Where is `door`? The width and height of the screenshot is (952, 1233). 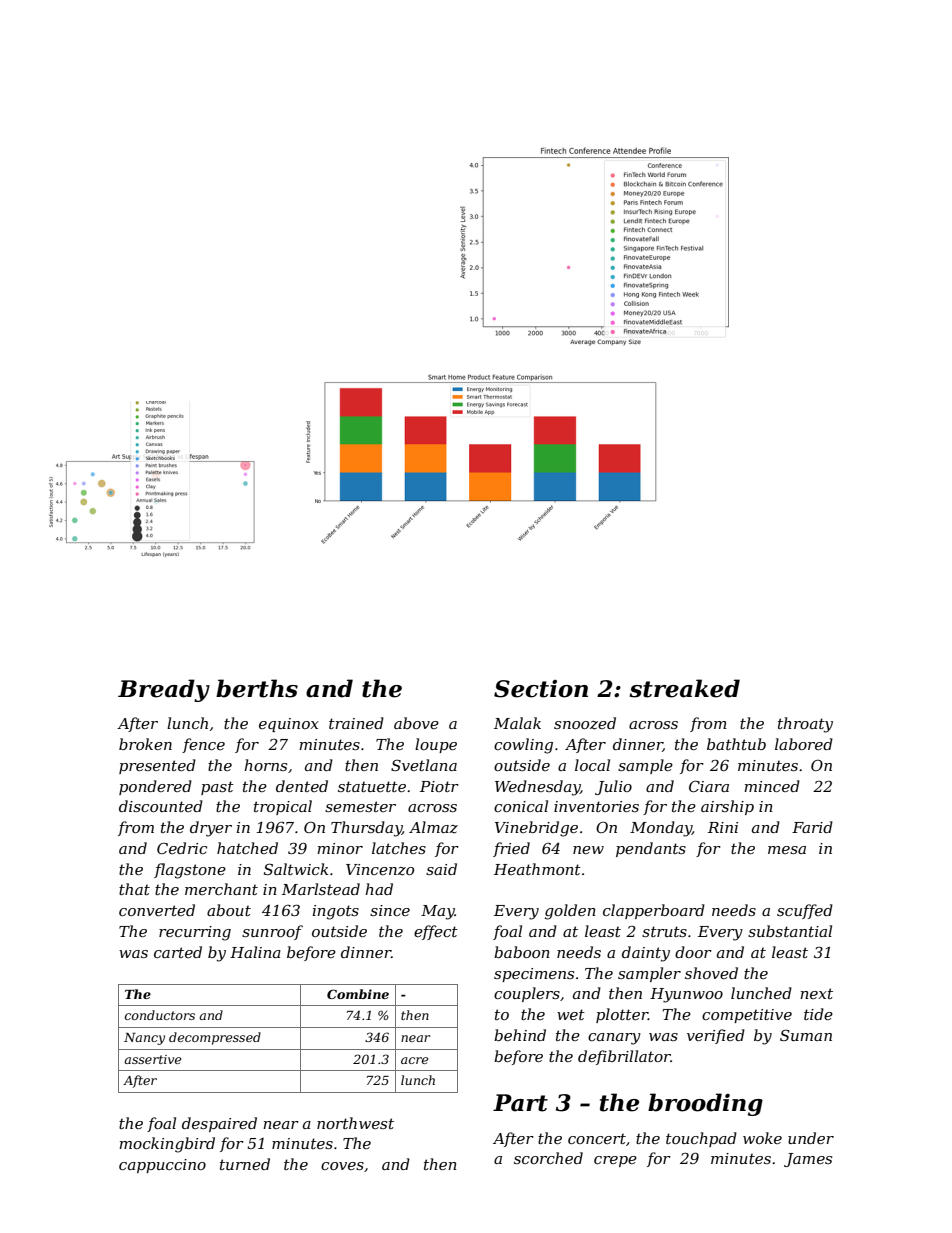
door is located at coordinates (693, 952).
